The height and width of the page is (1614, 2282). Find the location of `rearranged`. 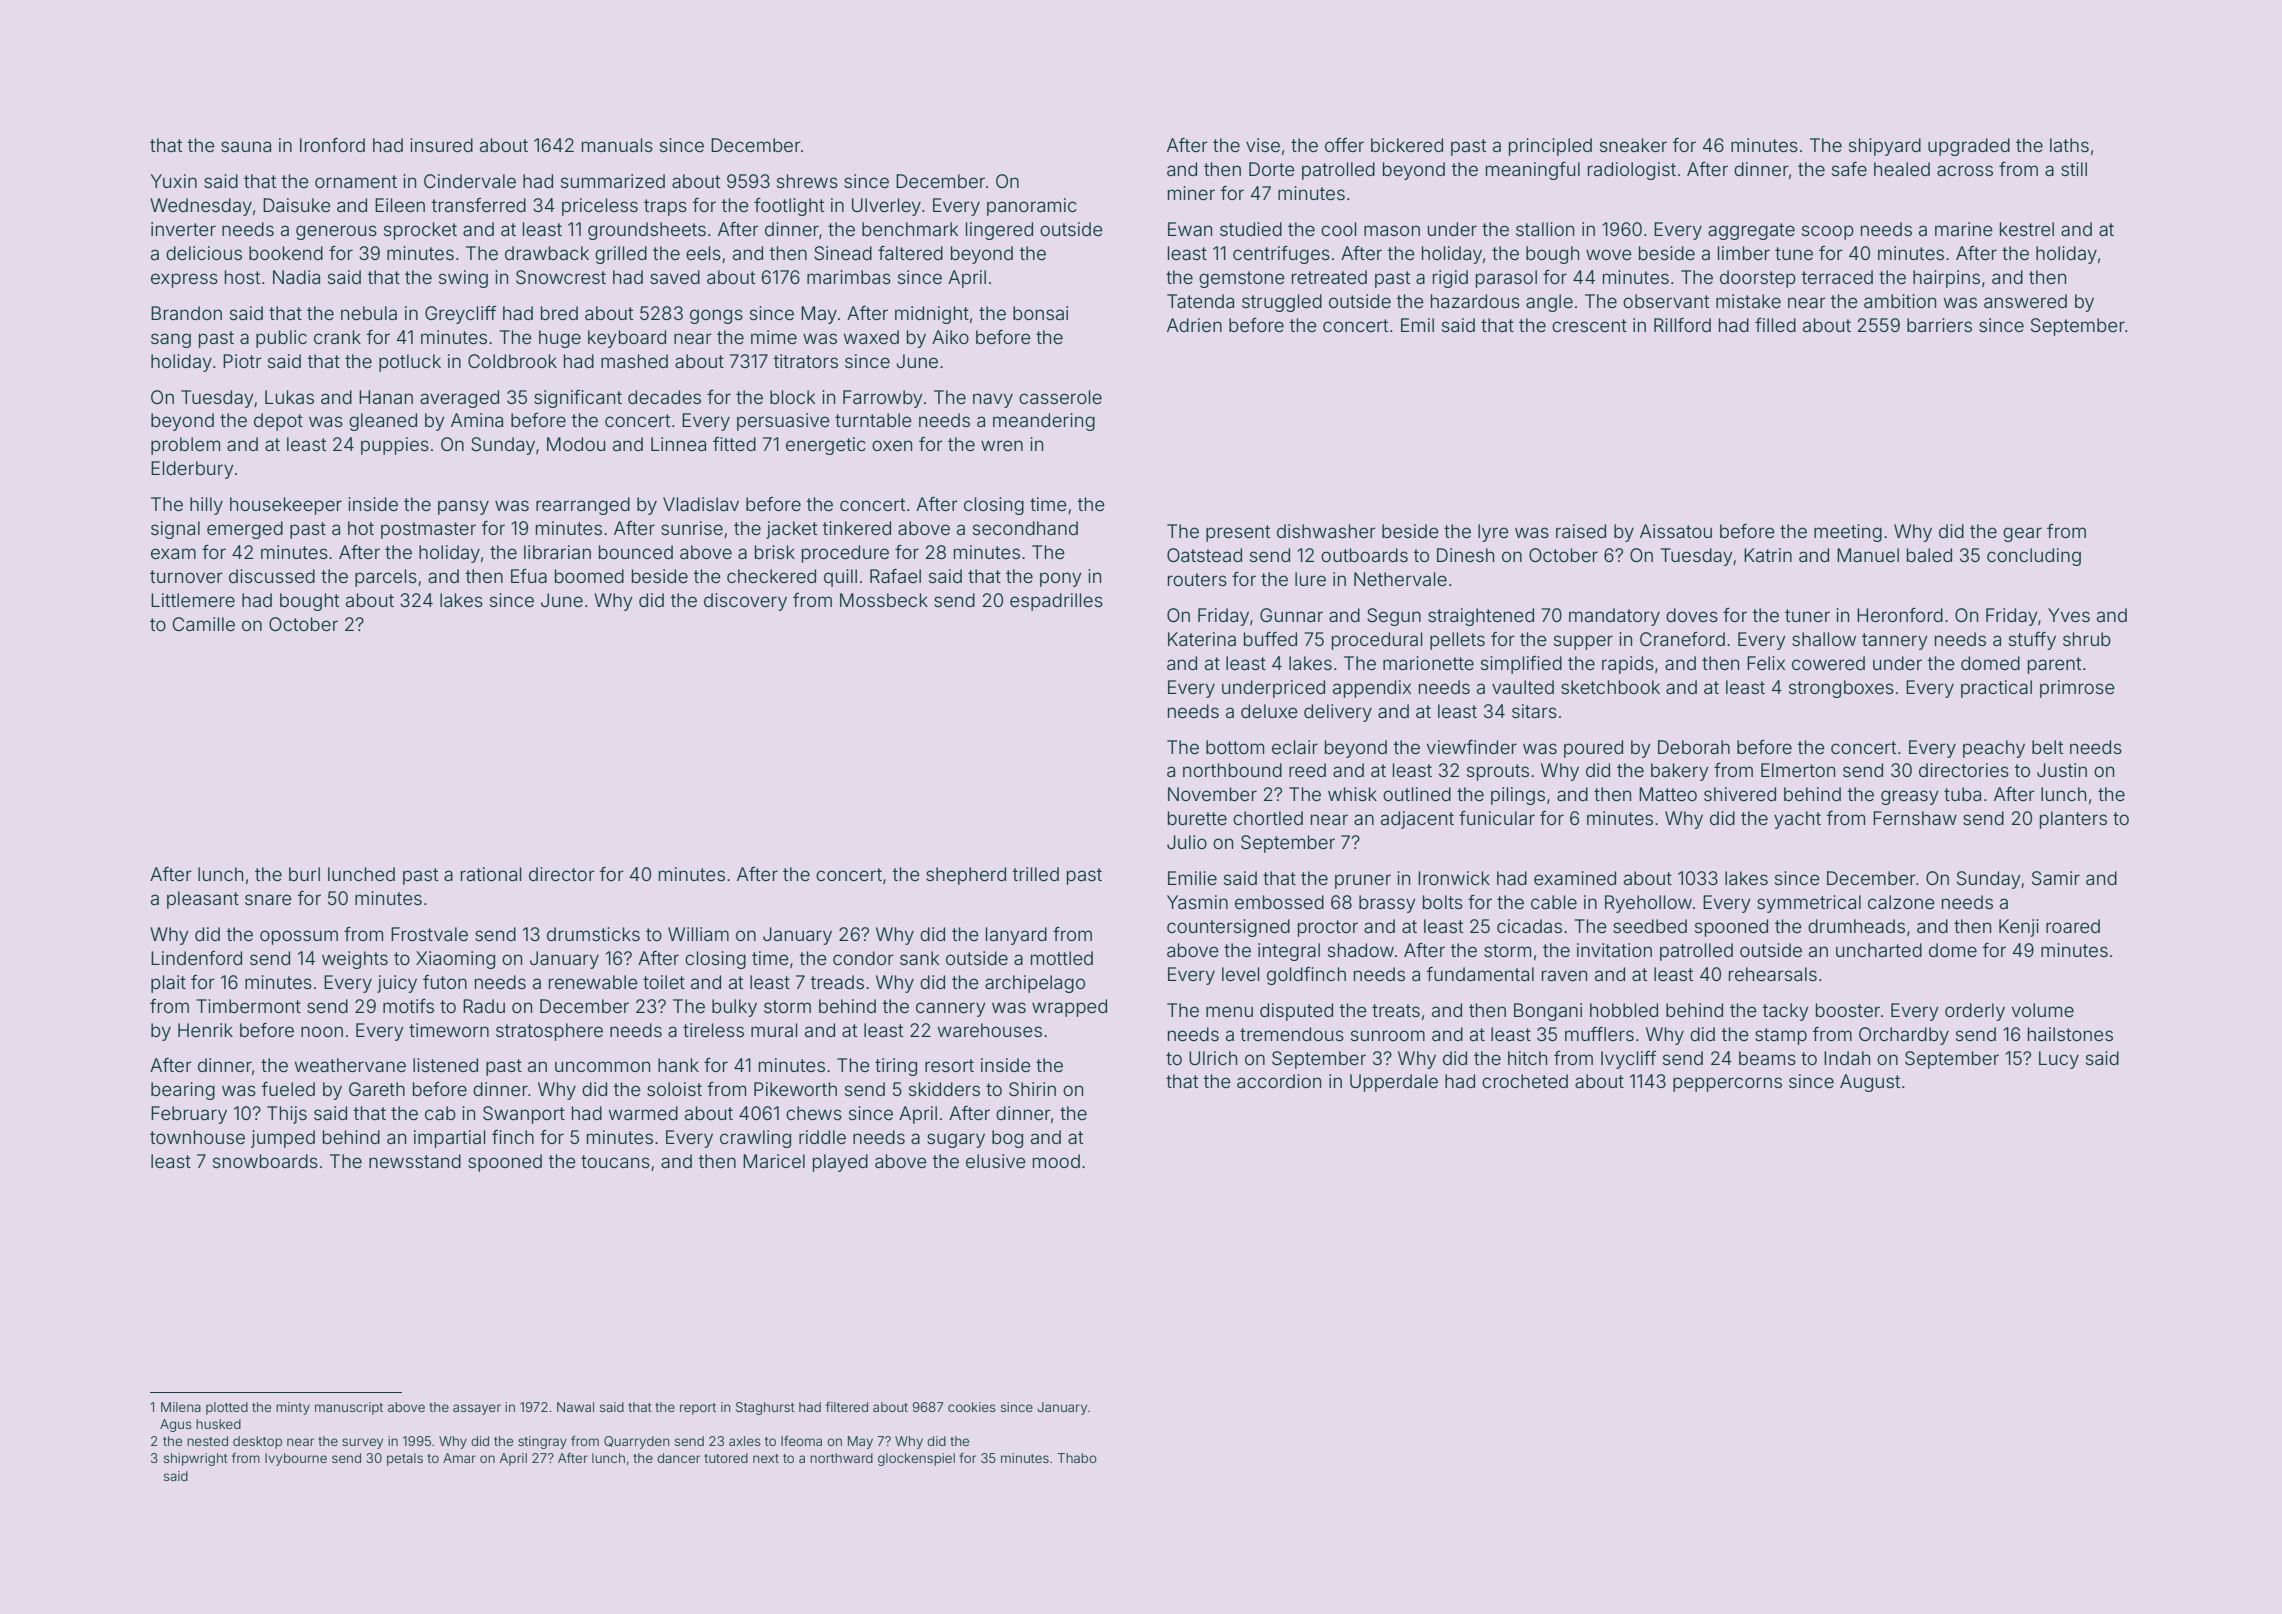

rearranged is located at coordinates (583, 506).
